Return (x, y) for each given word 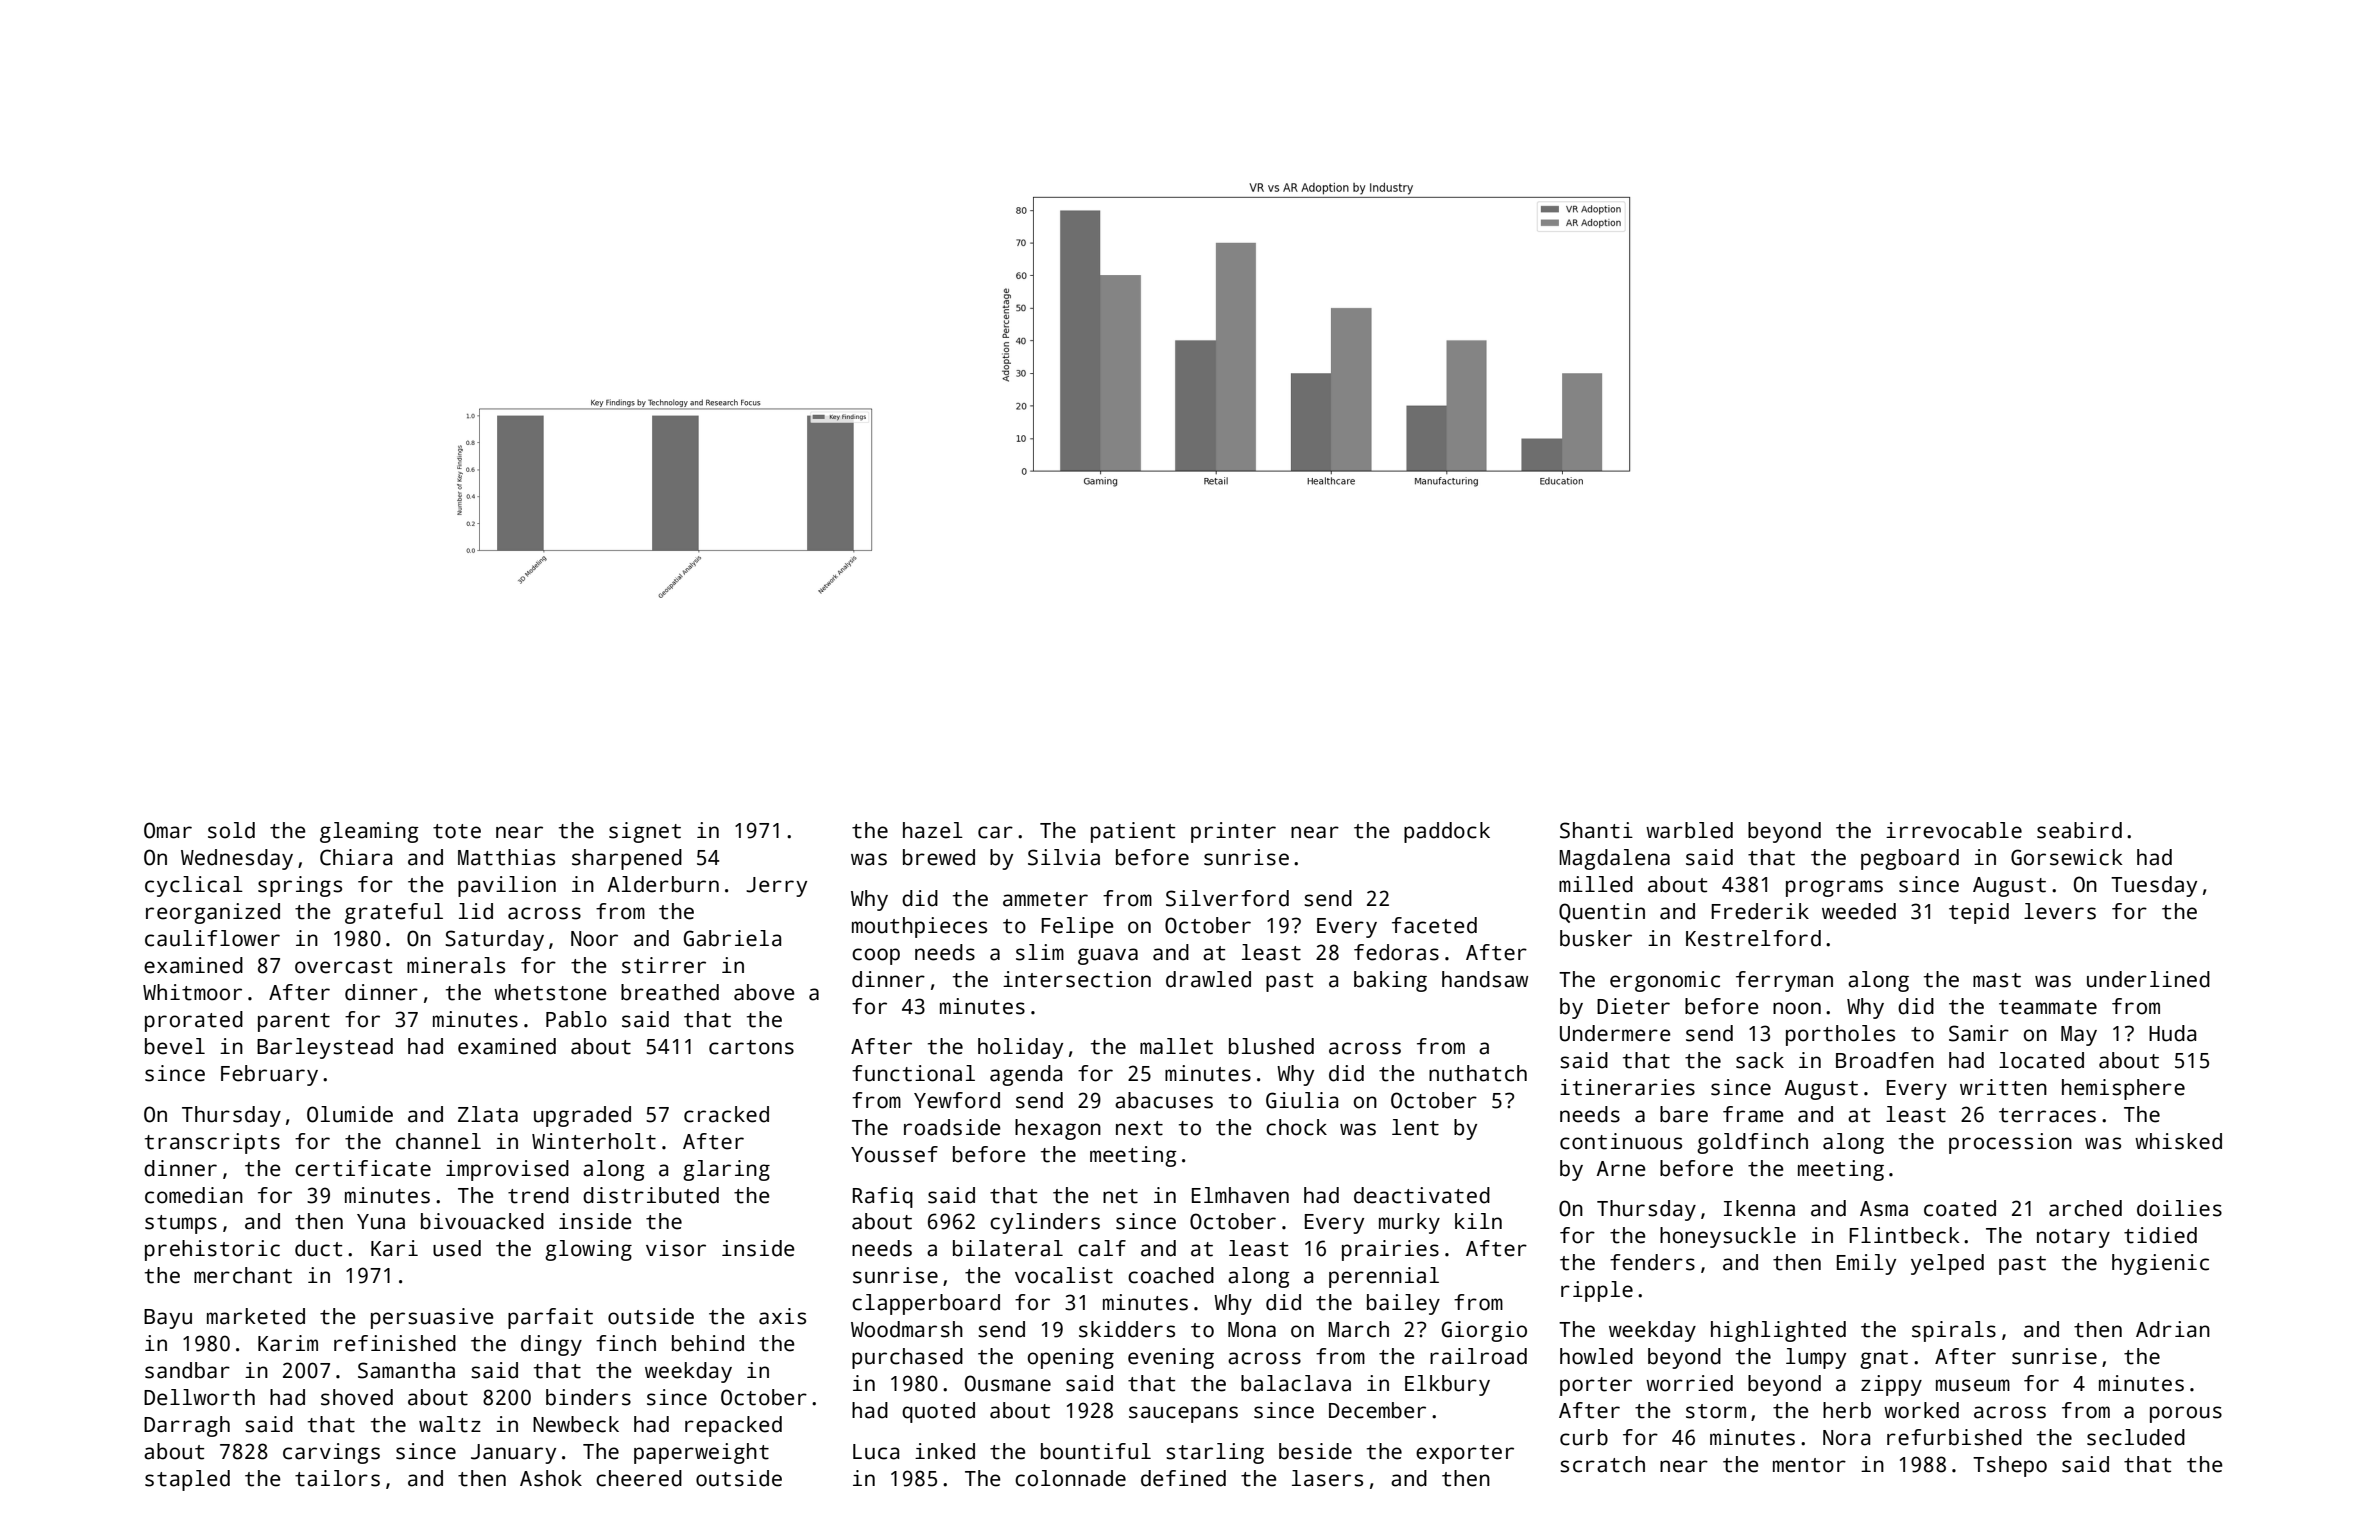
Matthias (506, 857)
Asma (1884, 1209)
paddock (1447, 832)
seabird (2079, 830)
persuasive (432, 1318)
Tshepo (2010, 1466)
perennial (1384, 1277)
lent (1415, 1127)
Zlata (488, 1114)
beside (1315, 1451)
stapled (187, 1480)
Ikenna (1759, 1208)
